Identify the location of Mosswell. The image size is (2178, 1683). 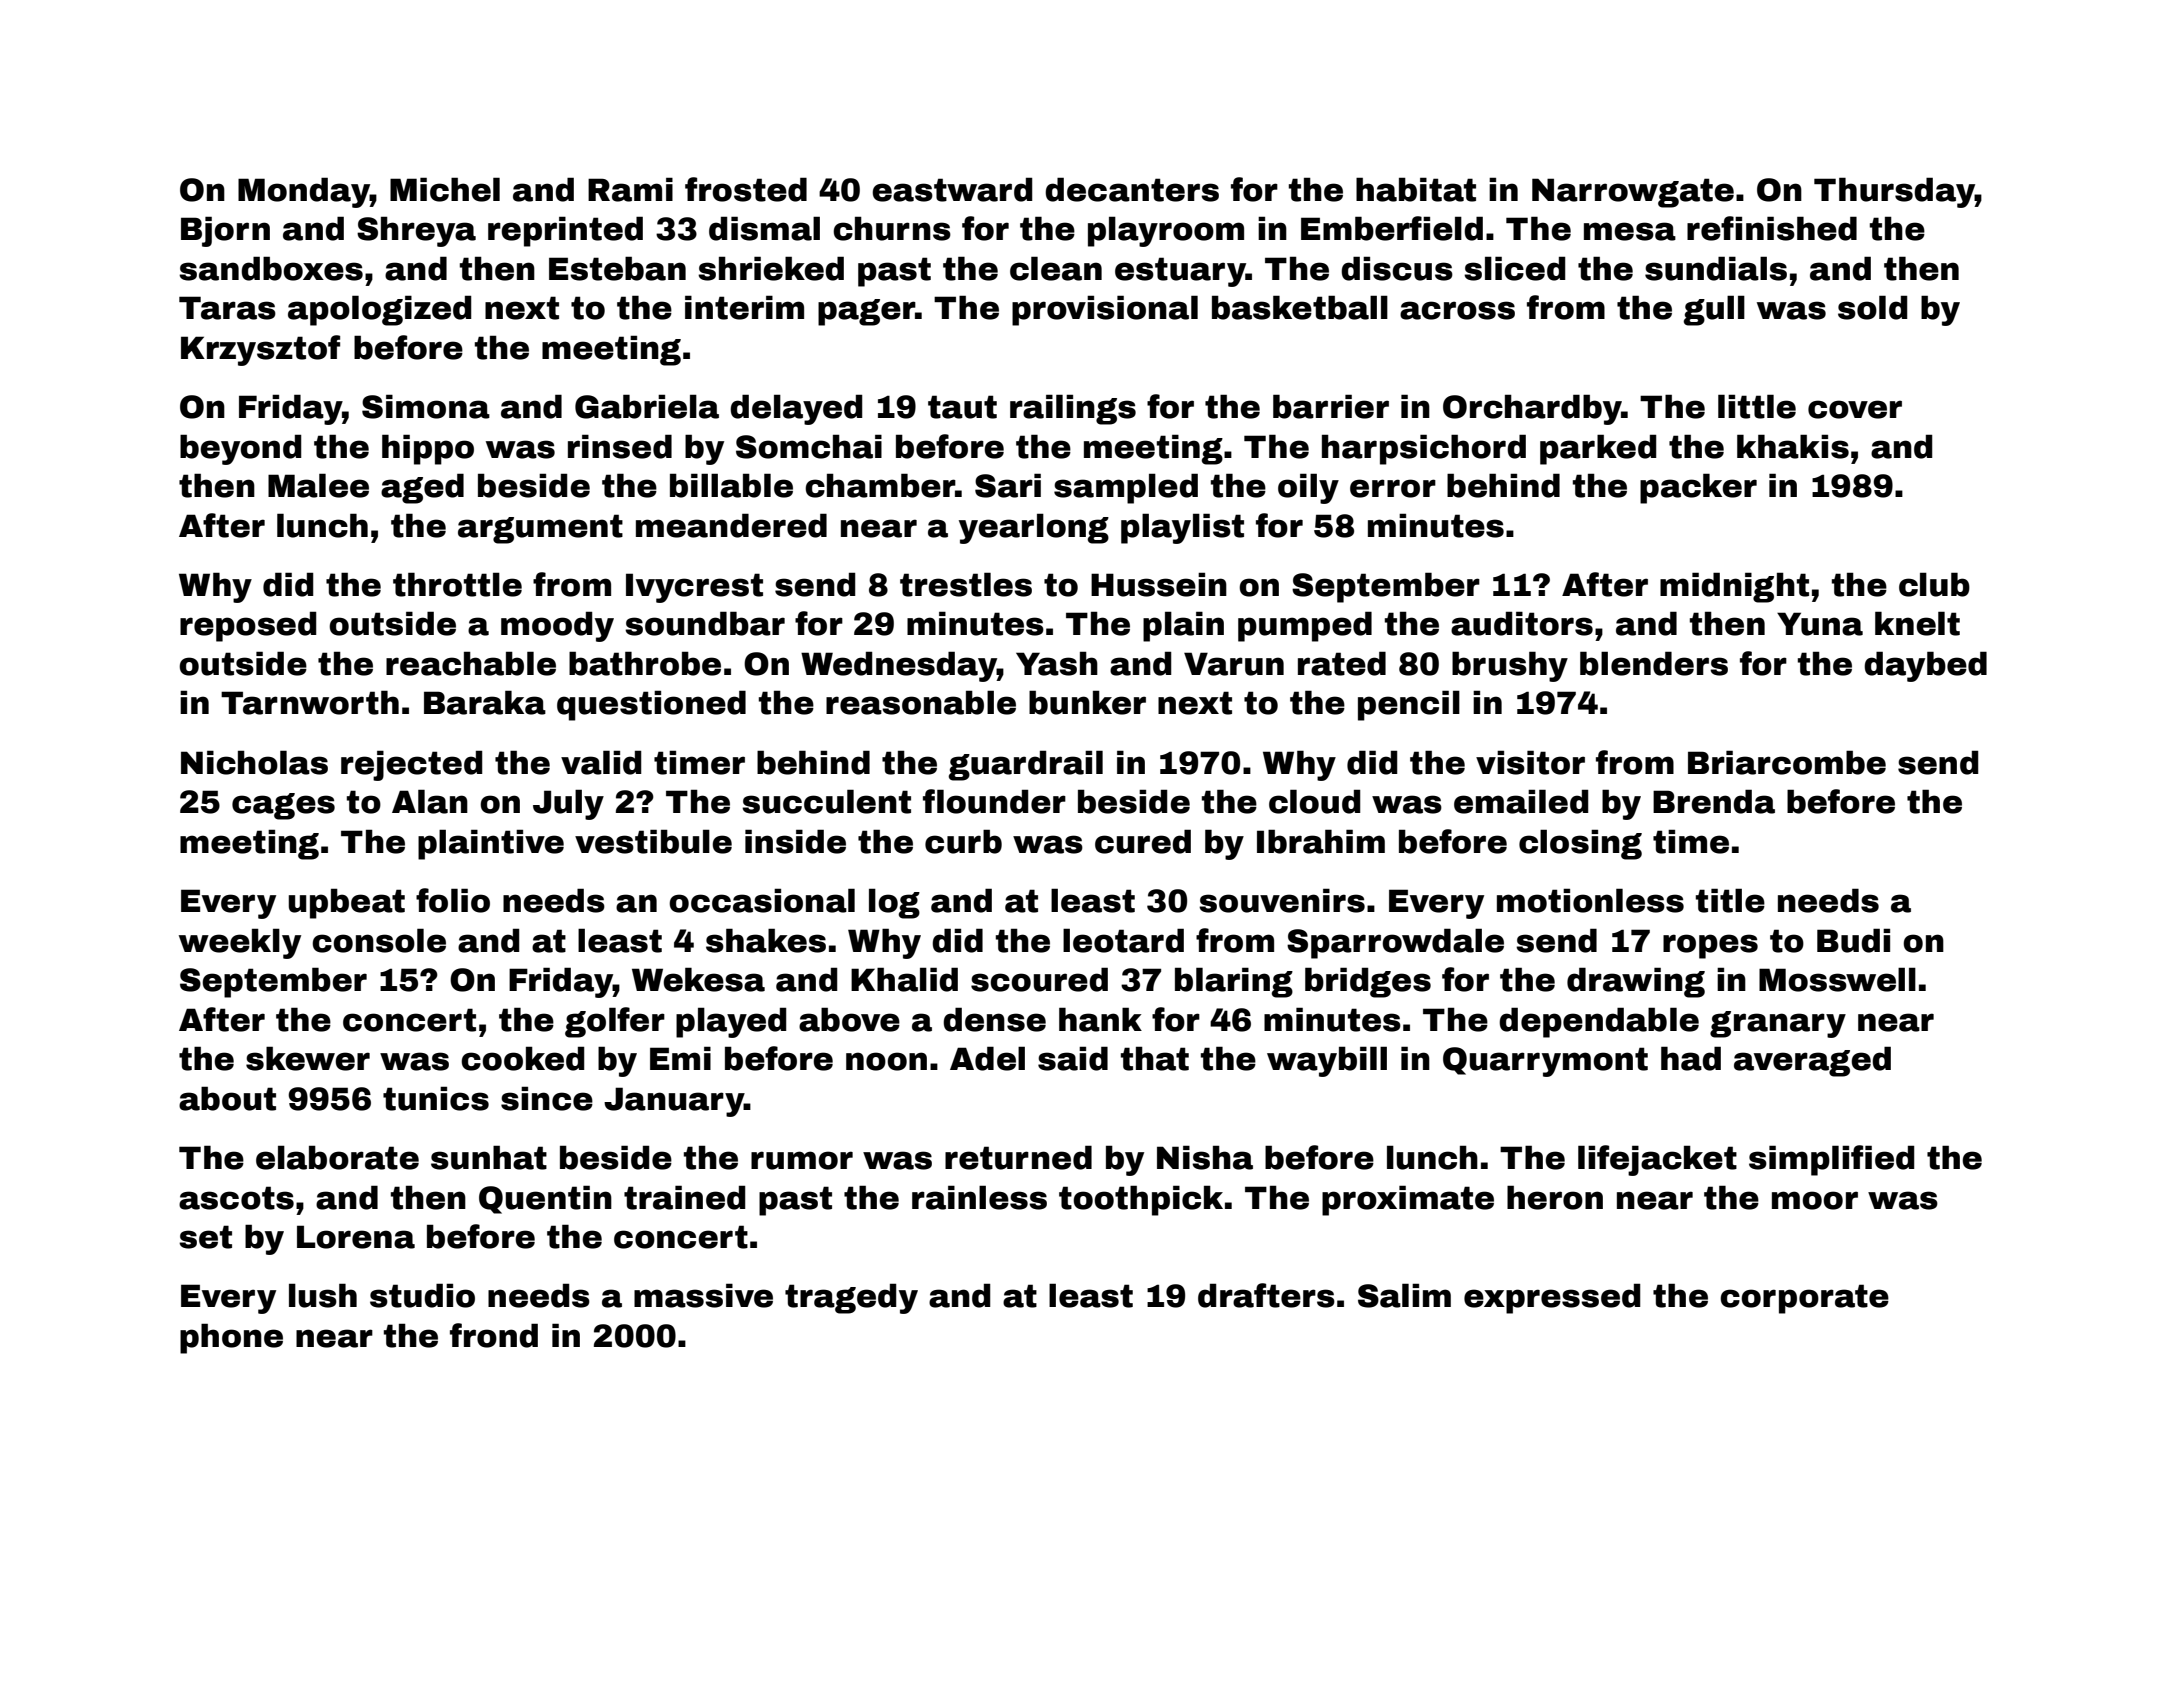
(1837, 979).
